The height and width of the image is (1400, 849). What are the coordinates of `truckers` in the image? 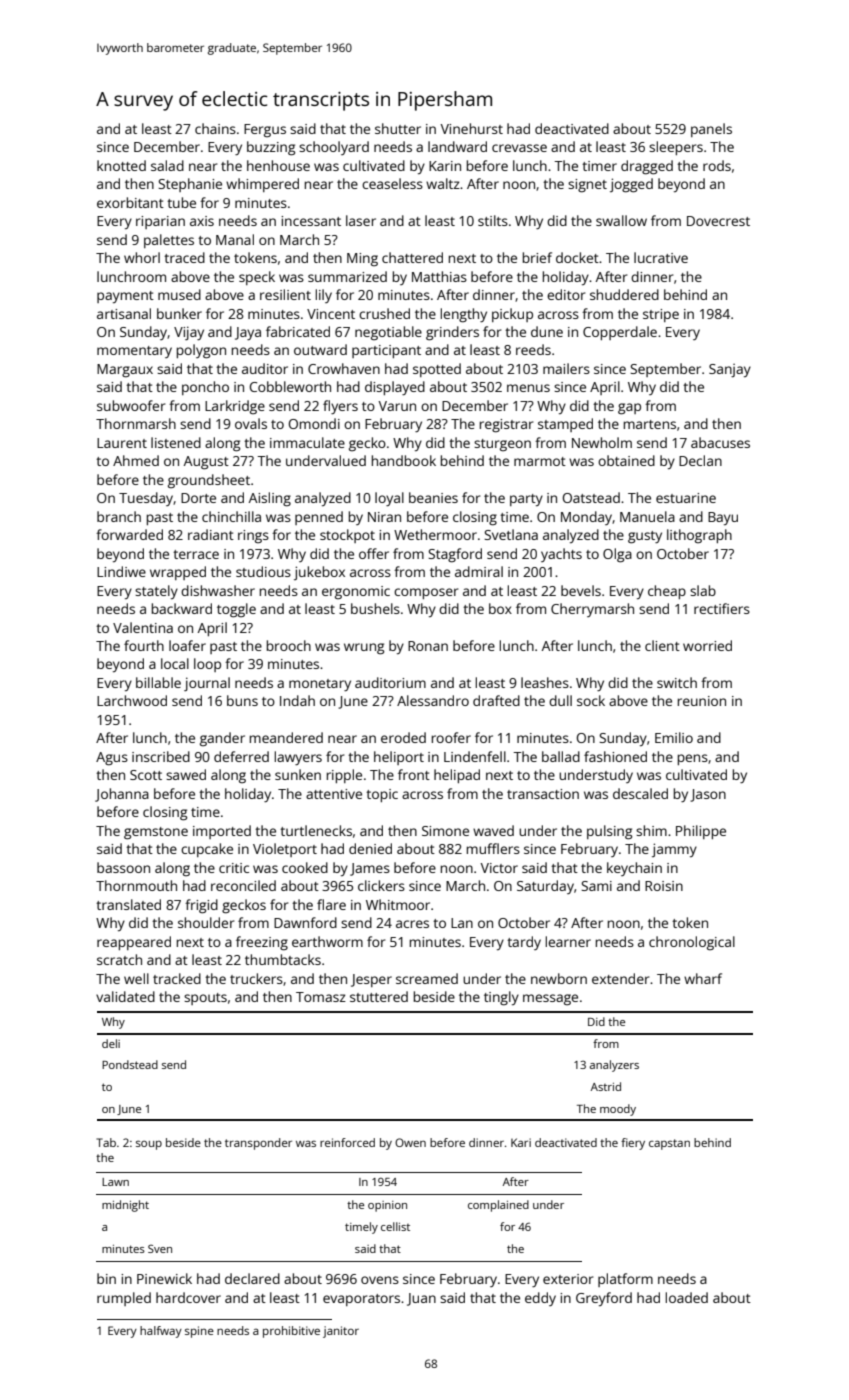 It's located at (256, 978).
